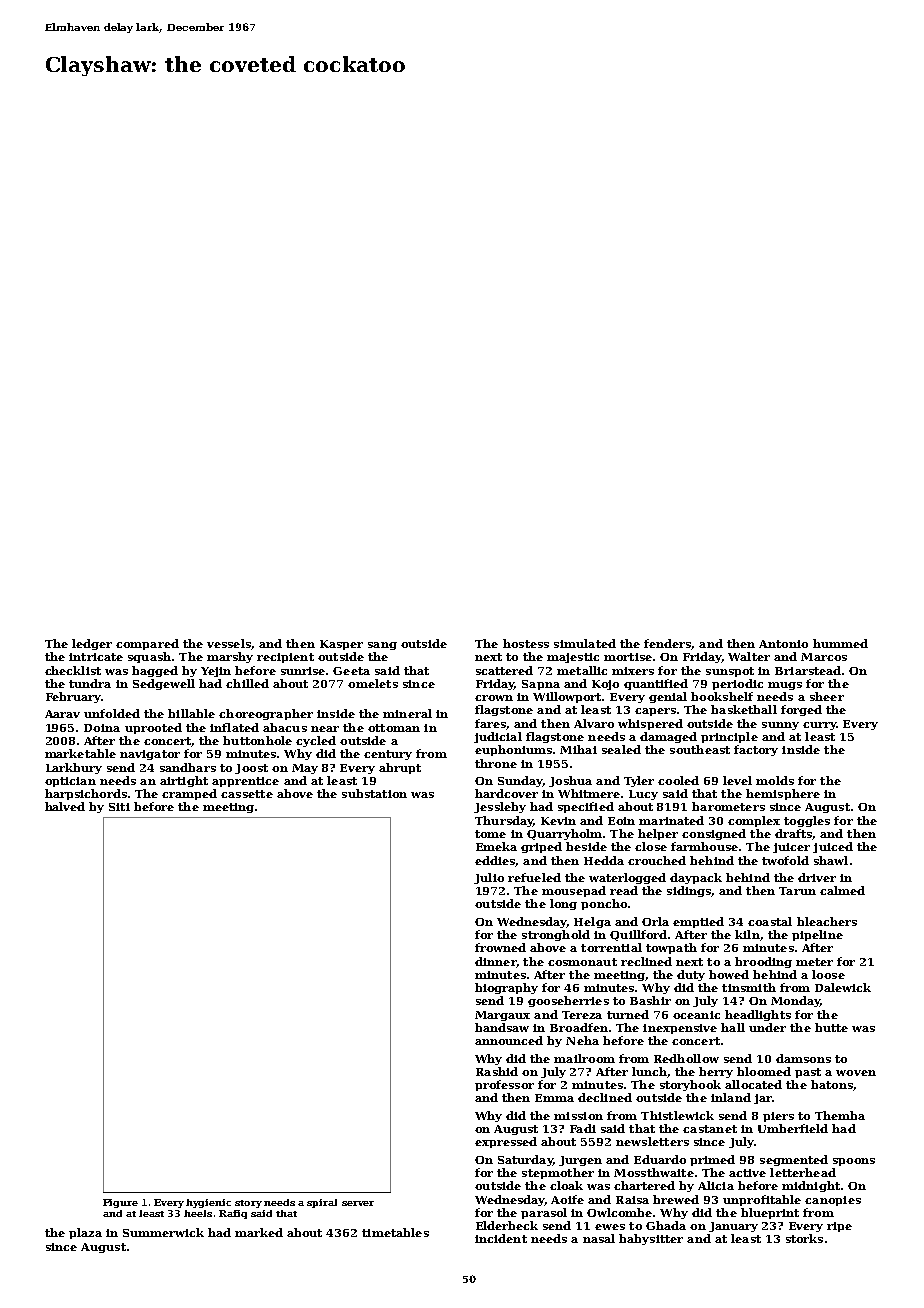 Image resolution: width=924 pixels, height=1308 pixels. What do you see at coordinates (407, 713) in the document?
I see `mineral` at bounding box center [407, 713].
